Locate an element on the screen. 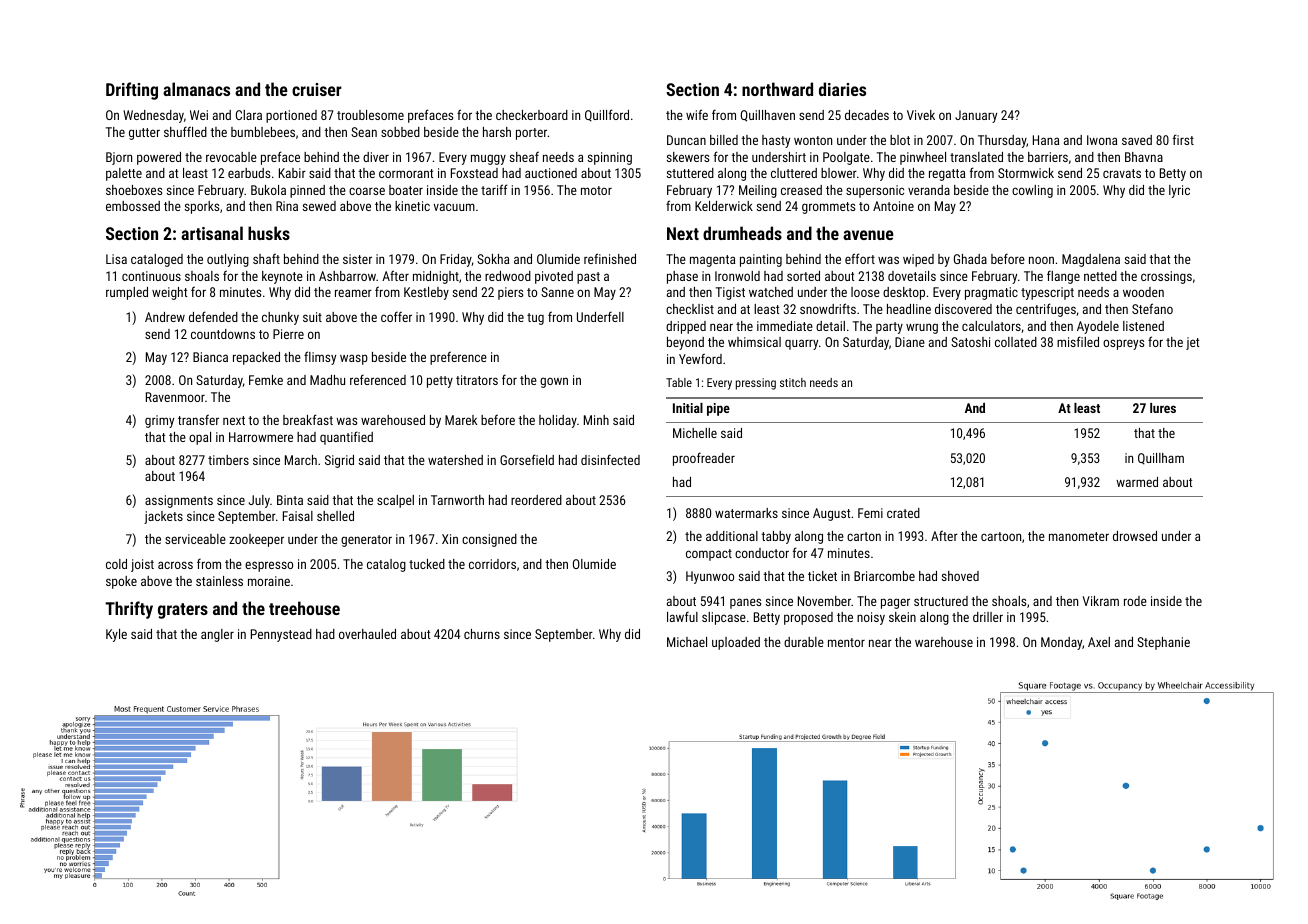  cruiser is located at coordinates (317, 89).
